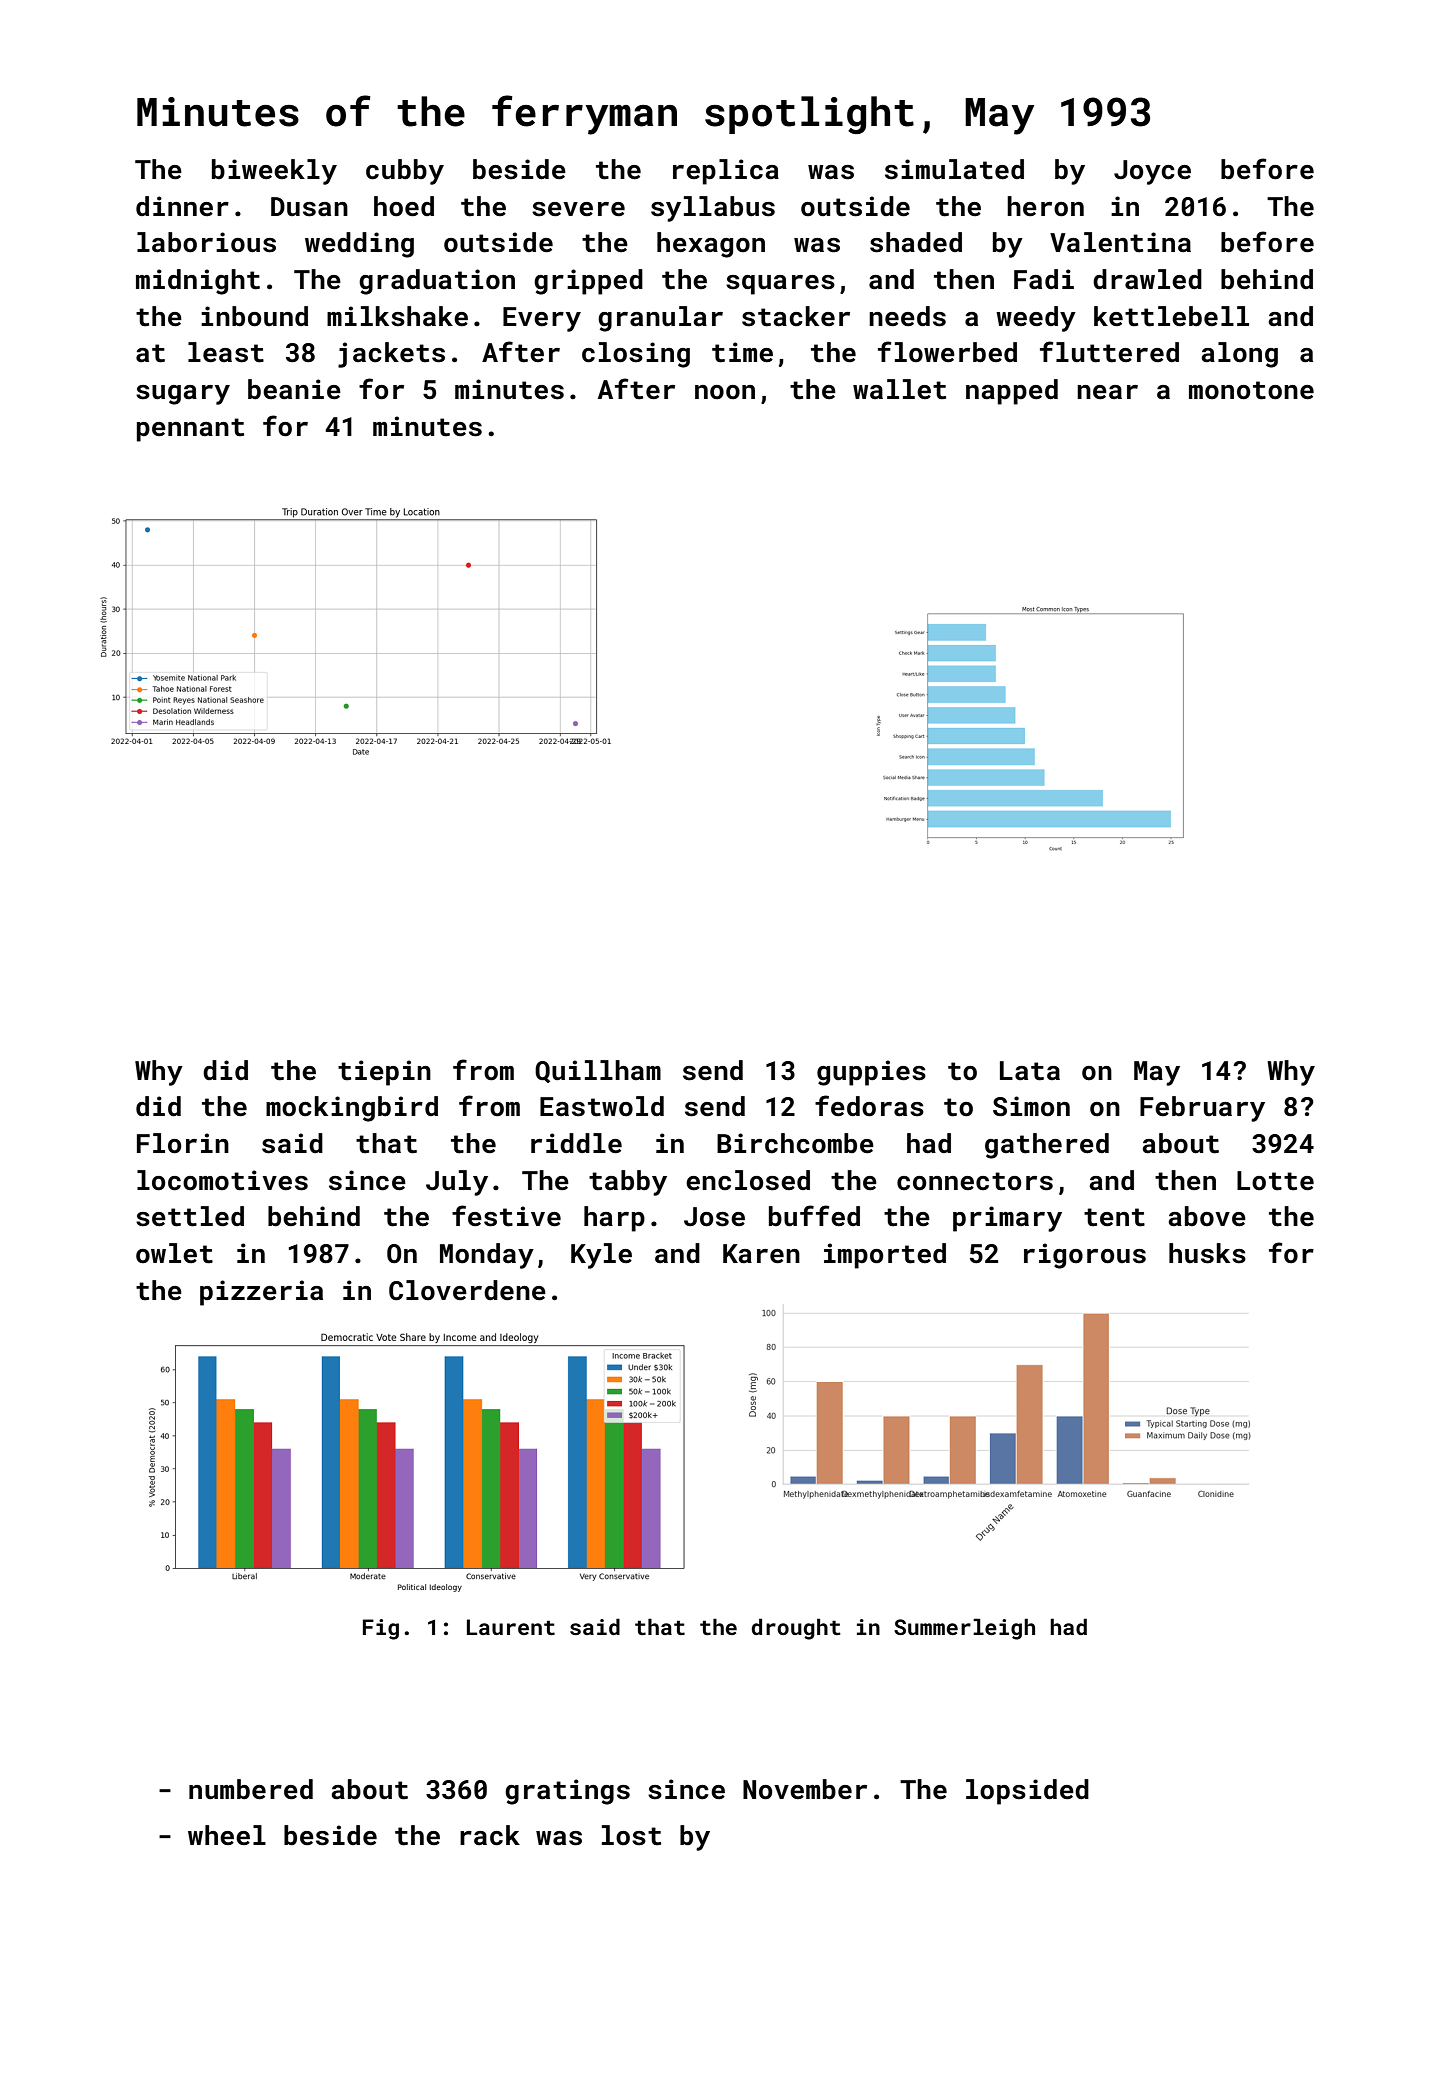 The height and width of the screenshot is (2100, 1450). Describe the element at coordinates (1030, 1071) in the screenshot. I see `Lata` at that location.
